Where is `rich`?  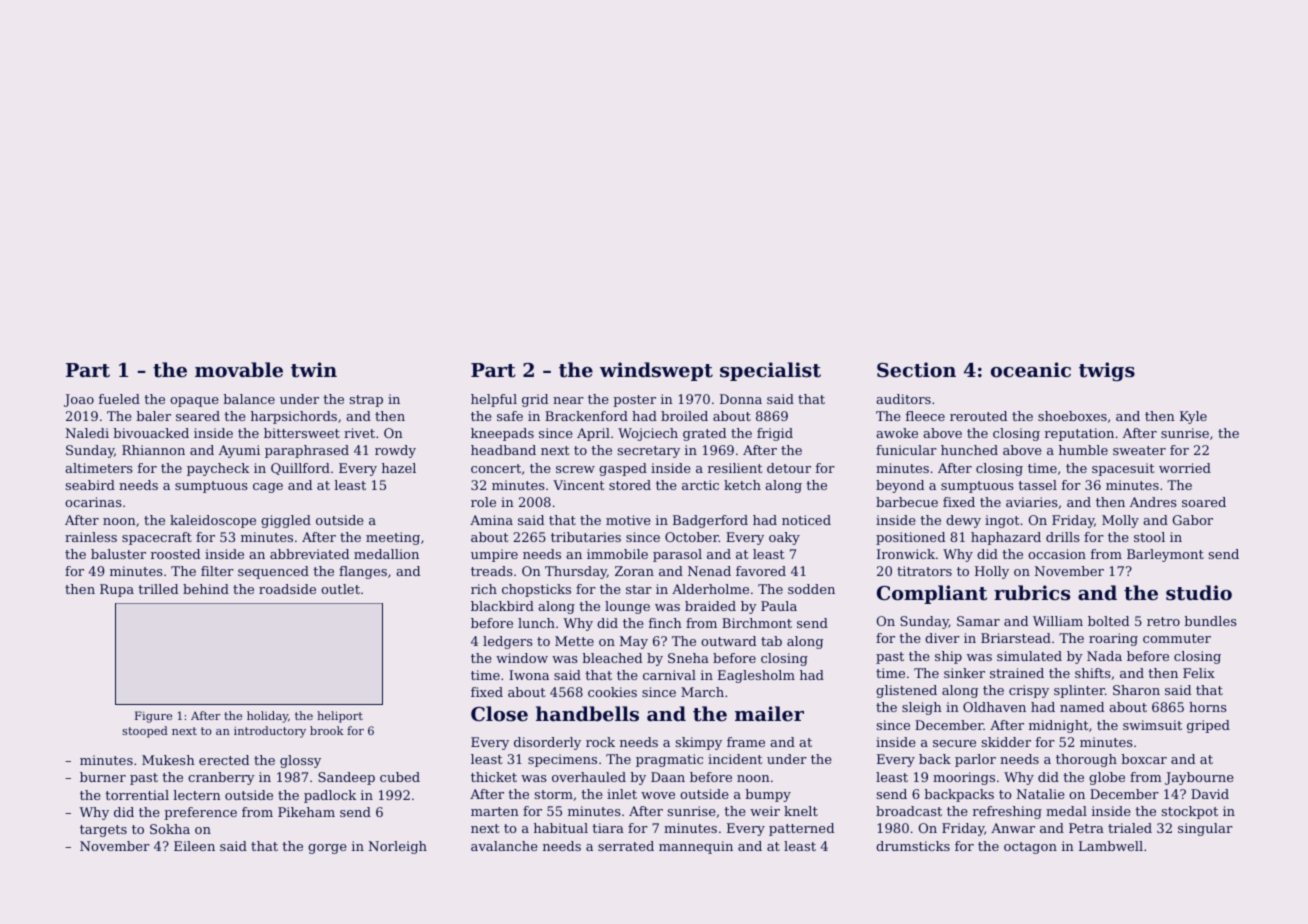 rich is located at coordinates (484, 589).
